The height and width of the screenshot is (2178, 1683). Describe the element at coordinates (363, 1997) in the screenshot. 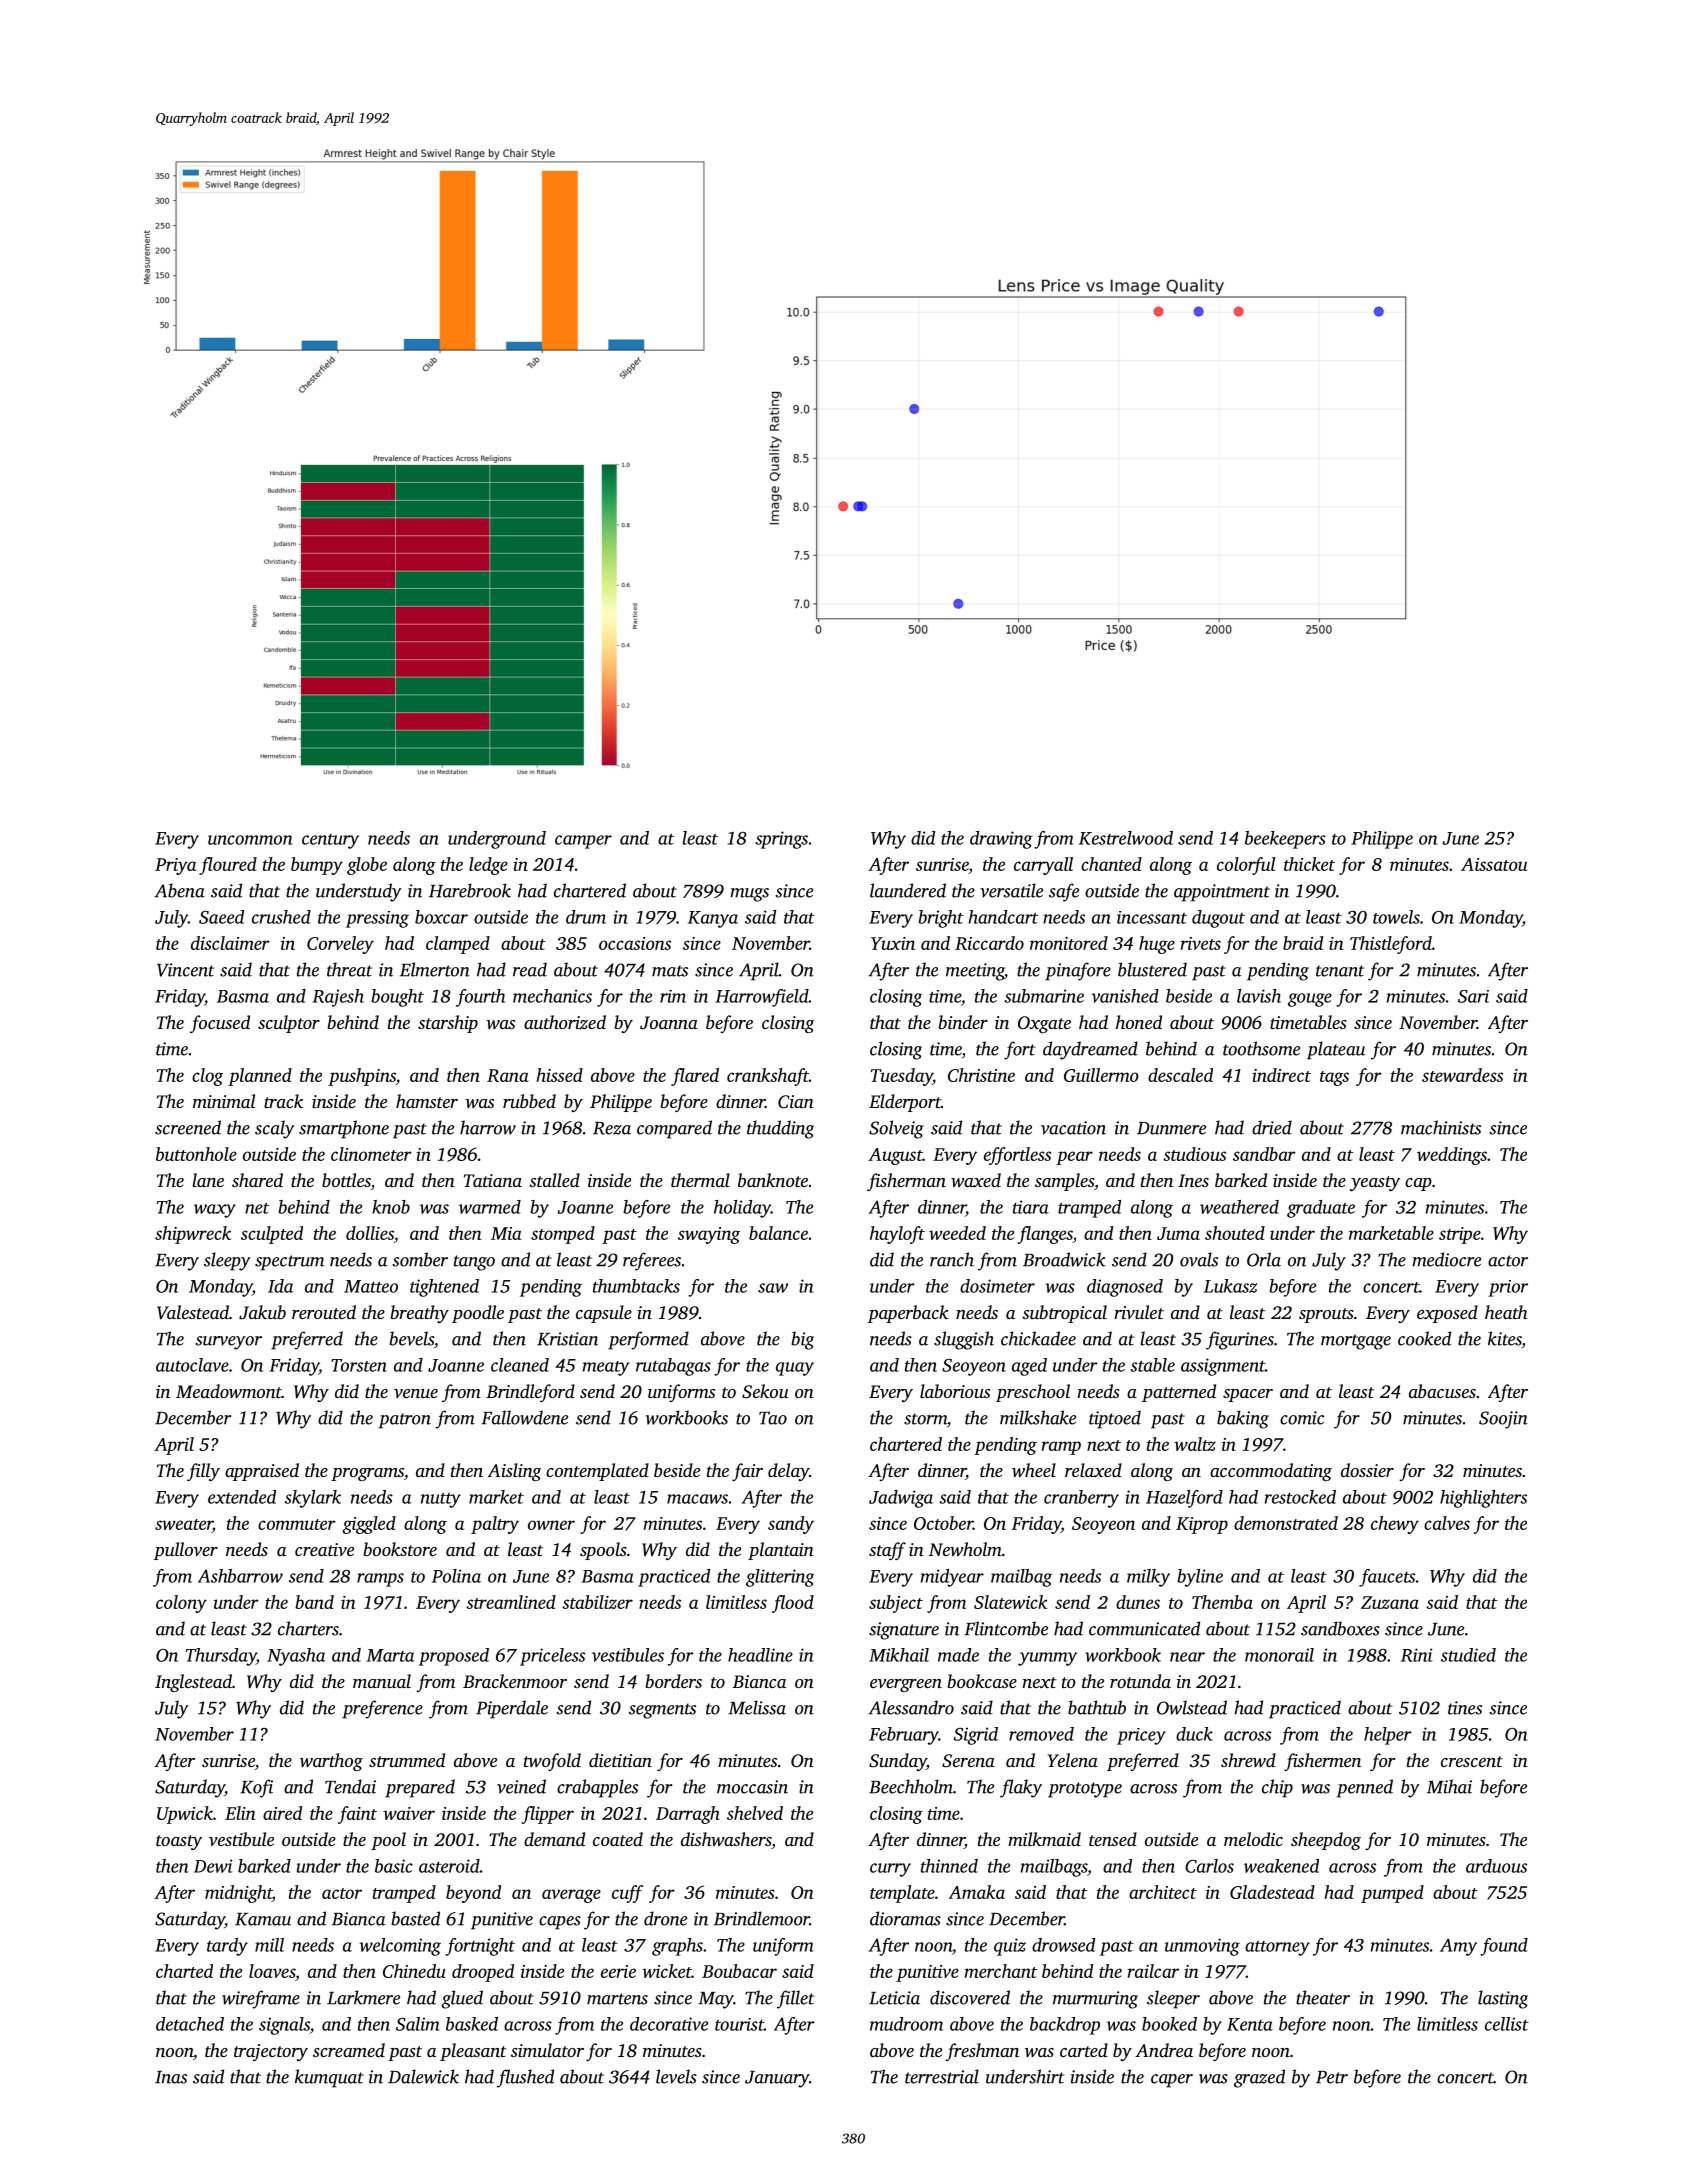

I see `Larkmere` at that location.
